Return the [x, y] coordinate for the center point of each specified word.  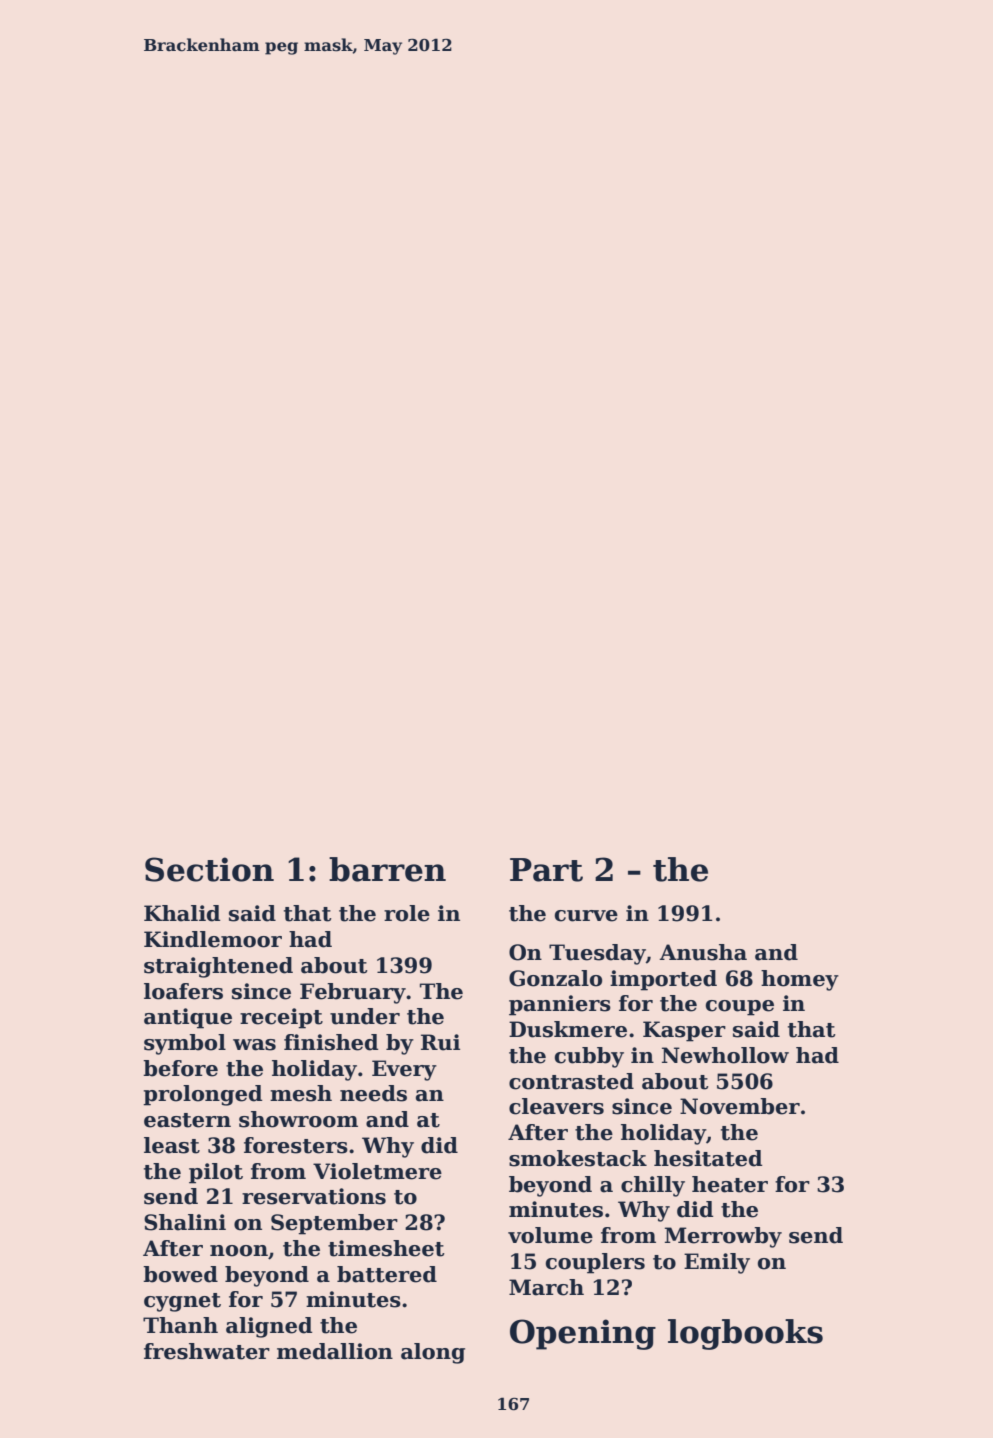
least [172, 1145]
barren [387, 869]
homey [800, 980]
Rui [440, 1042]
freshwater [207, 1351]
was [254, 1045]
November [740, 1106]
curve [586, 916]
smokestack [578, 1158]
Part [546, 870]
